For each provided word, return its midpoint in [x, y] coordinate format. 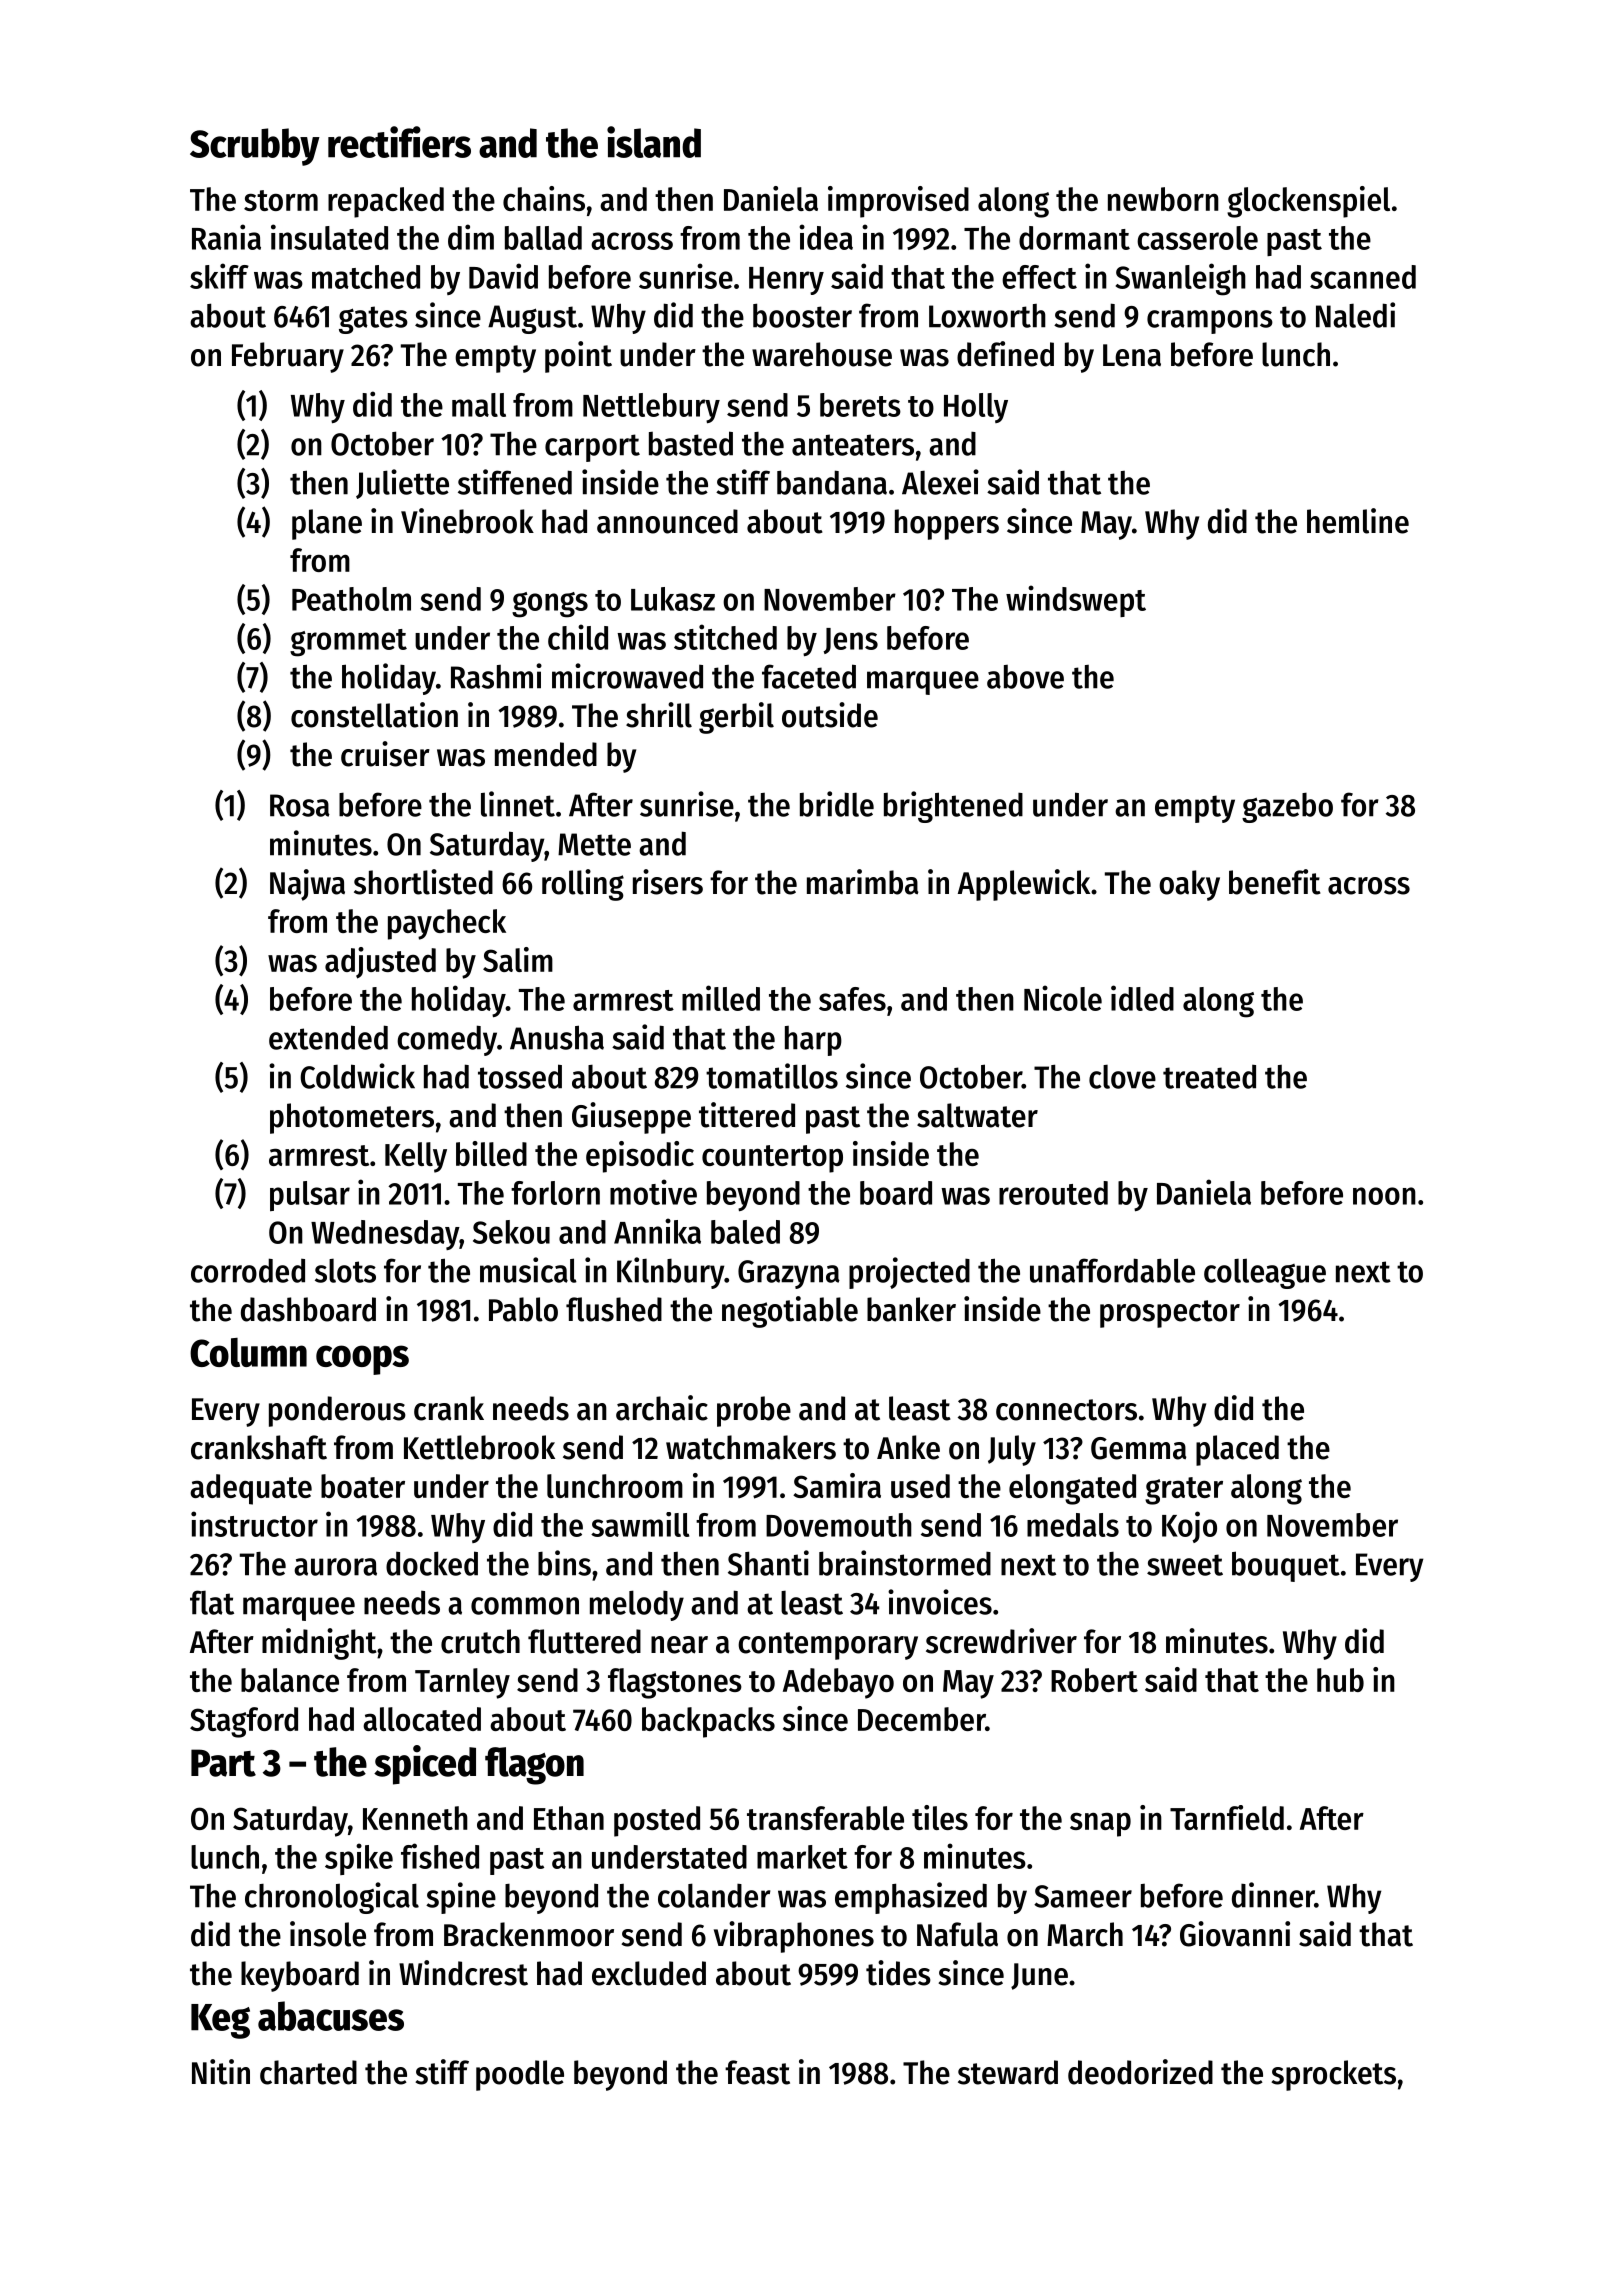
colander [714, 1895]
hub [1340, 1680]
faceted [809, 676]
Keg [220, 2021]
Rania [226, 237]
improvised [898, 202]
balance [290, 1680]
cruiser [385, 754]
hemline [1358, 521]
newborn [1163, 199]
